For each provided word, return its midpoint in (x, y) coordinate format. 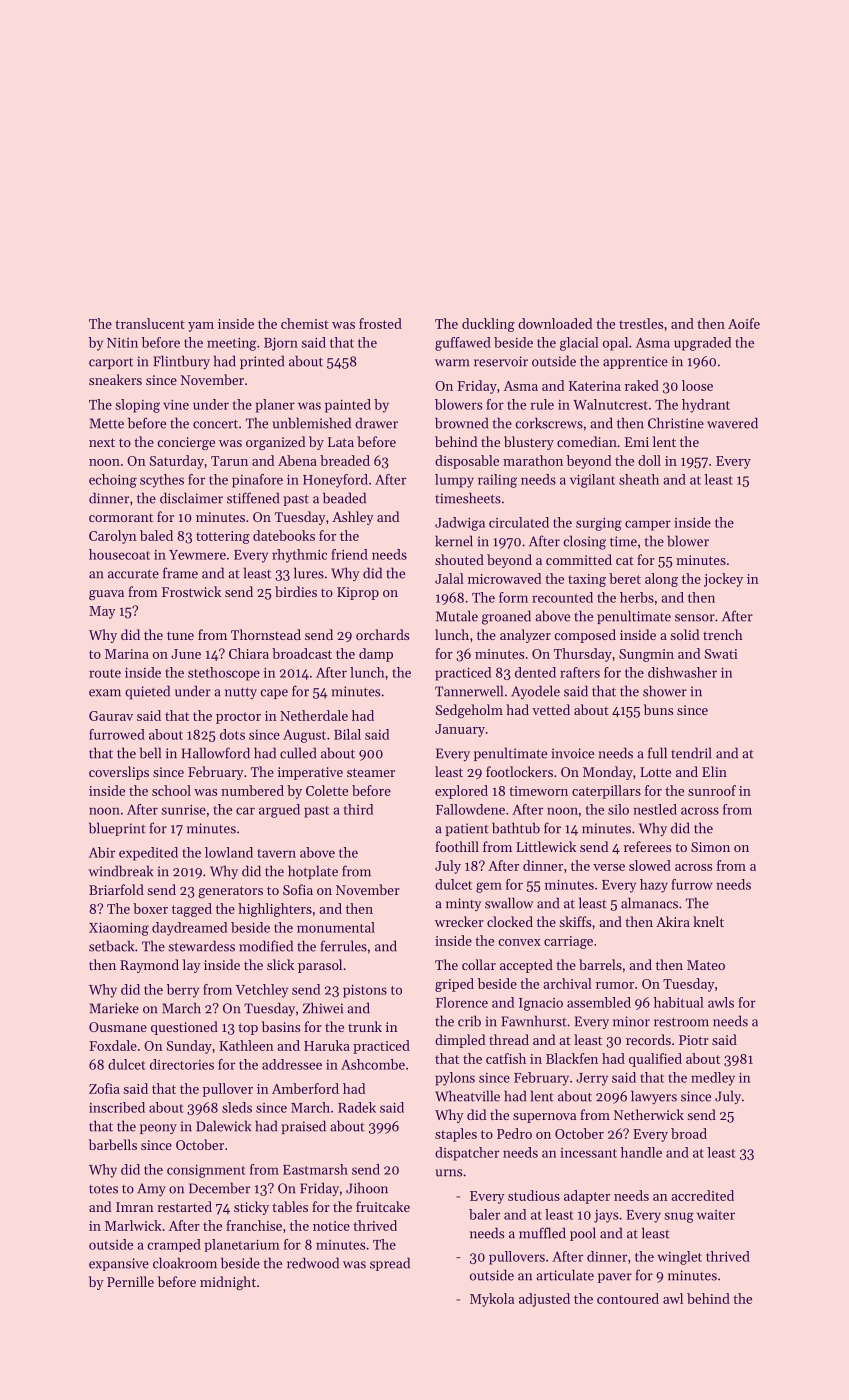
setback (111, 946)
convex (519, 942)
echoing (113, 481)
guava (106, 595)
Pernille (130, 1281)
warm (452, 363)
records (648, 1039)
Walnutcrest (610, 404)
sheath (639, 479)
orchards (382, 634)
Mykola (492, 1300)
